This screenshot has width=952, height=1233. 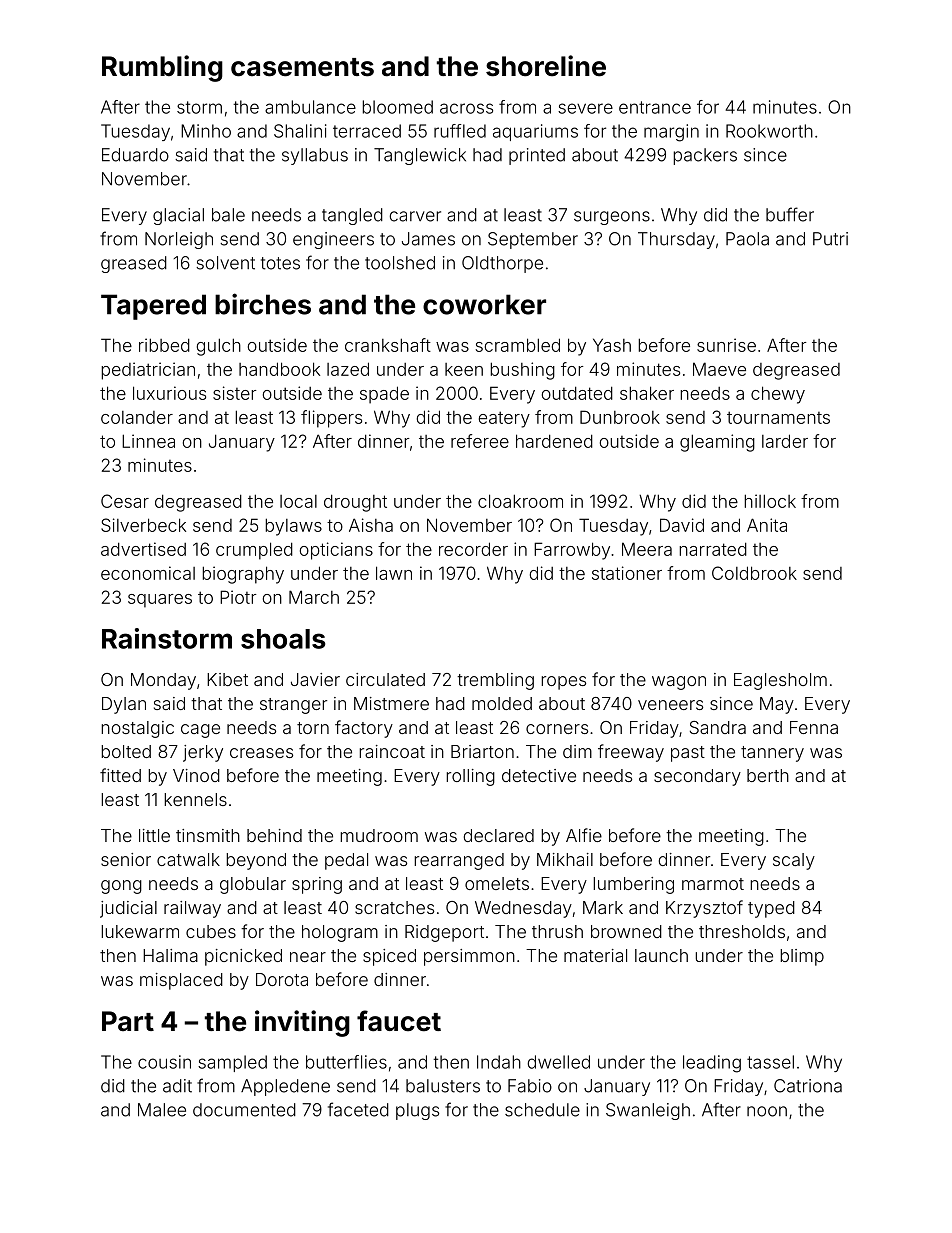 What do you see at coordinates (388, 345) in the screenshot?
I see `crankshaft` at bounding box center [388, 345].
